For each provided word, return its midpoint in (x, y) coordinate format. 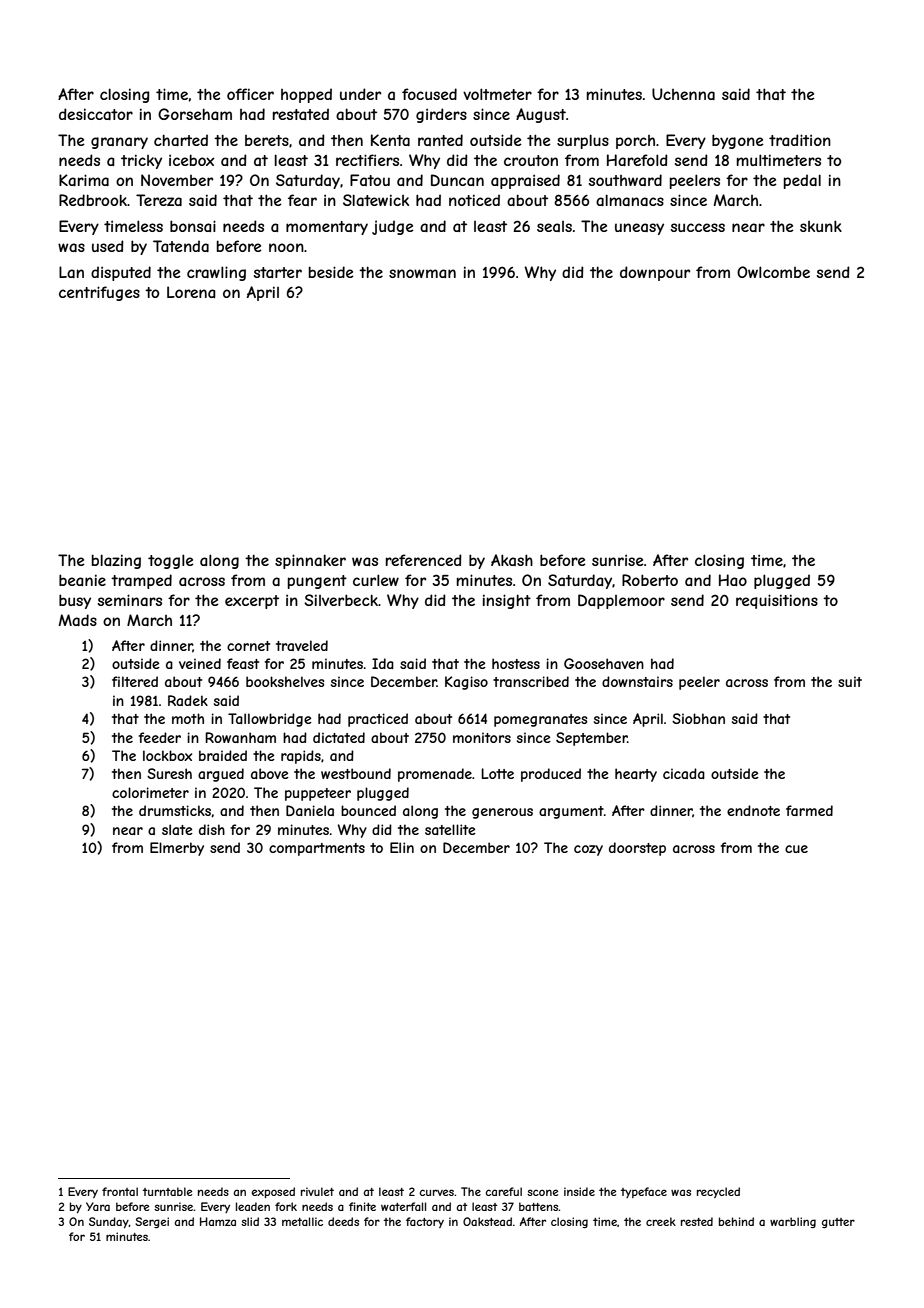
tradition (800, 140)
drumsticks (175, 810)
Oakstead (487, 1221)
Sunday (109, 1222)
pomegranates (540, 720)
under (360, 94)
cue (796, 849)
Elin (402, 847)
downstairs (637, 681)
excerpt (252, 602)
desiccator (96, 114)
